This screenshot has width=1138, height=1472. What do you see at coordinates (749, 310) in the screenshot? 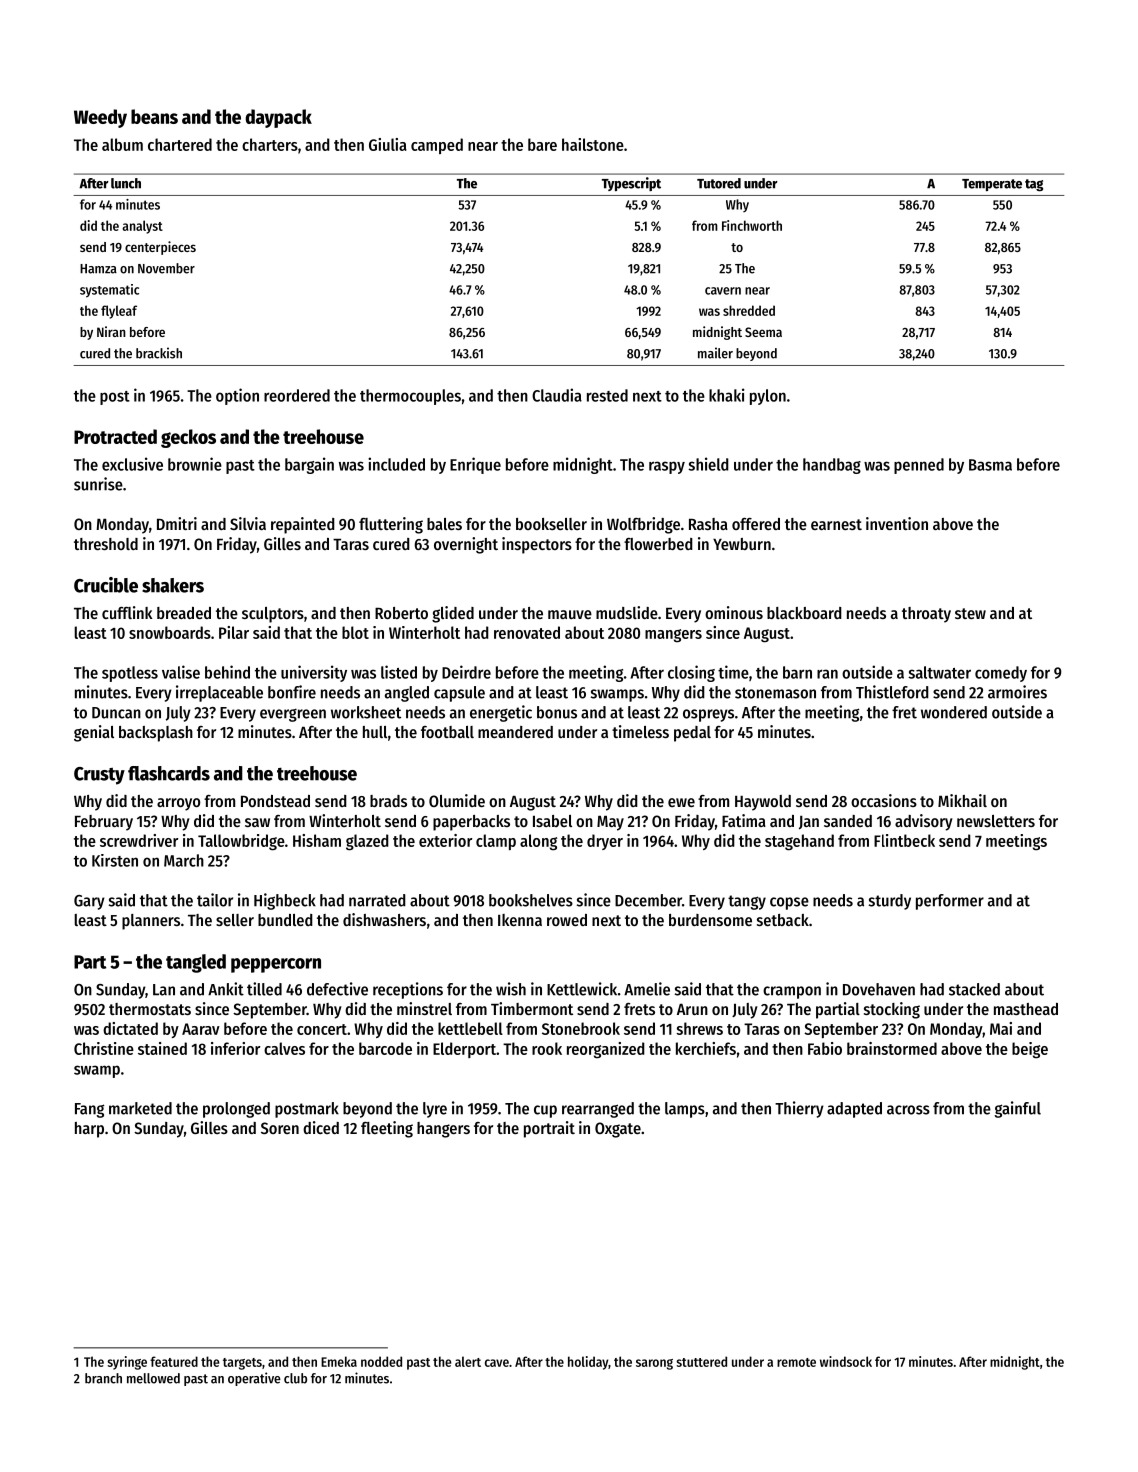
I see `shredded` at bounding box center [749, 310].
